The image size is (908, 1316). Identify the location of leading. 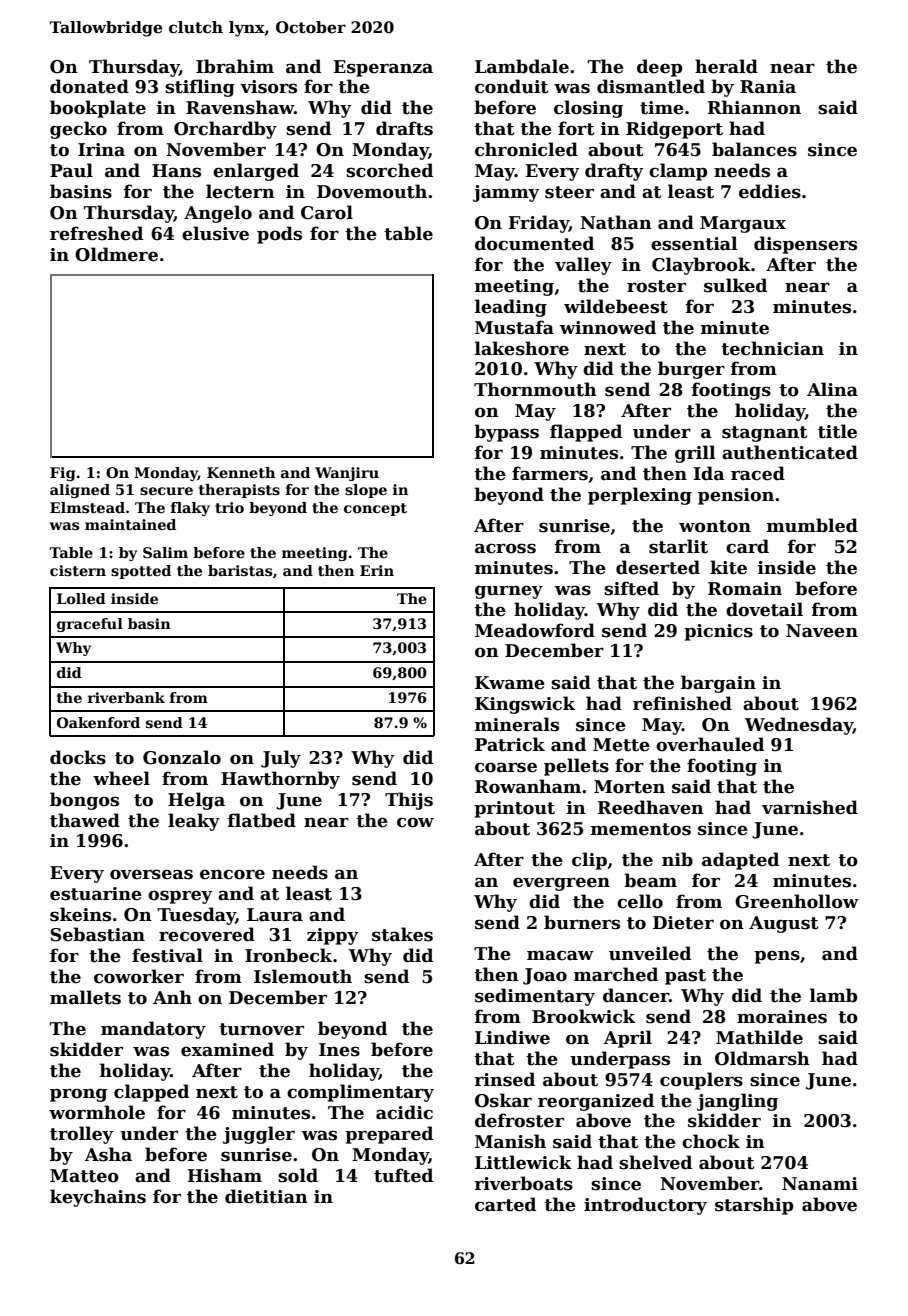
(511, 308).
